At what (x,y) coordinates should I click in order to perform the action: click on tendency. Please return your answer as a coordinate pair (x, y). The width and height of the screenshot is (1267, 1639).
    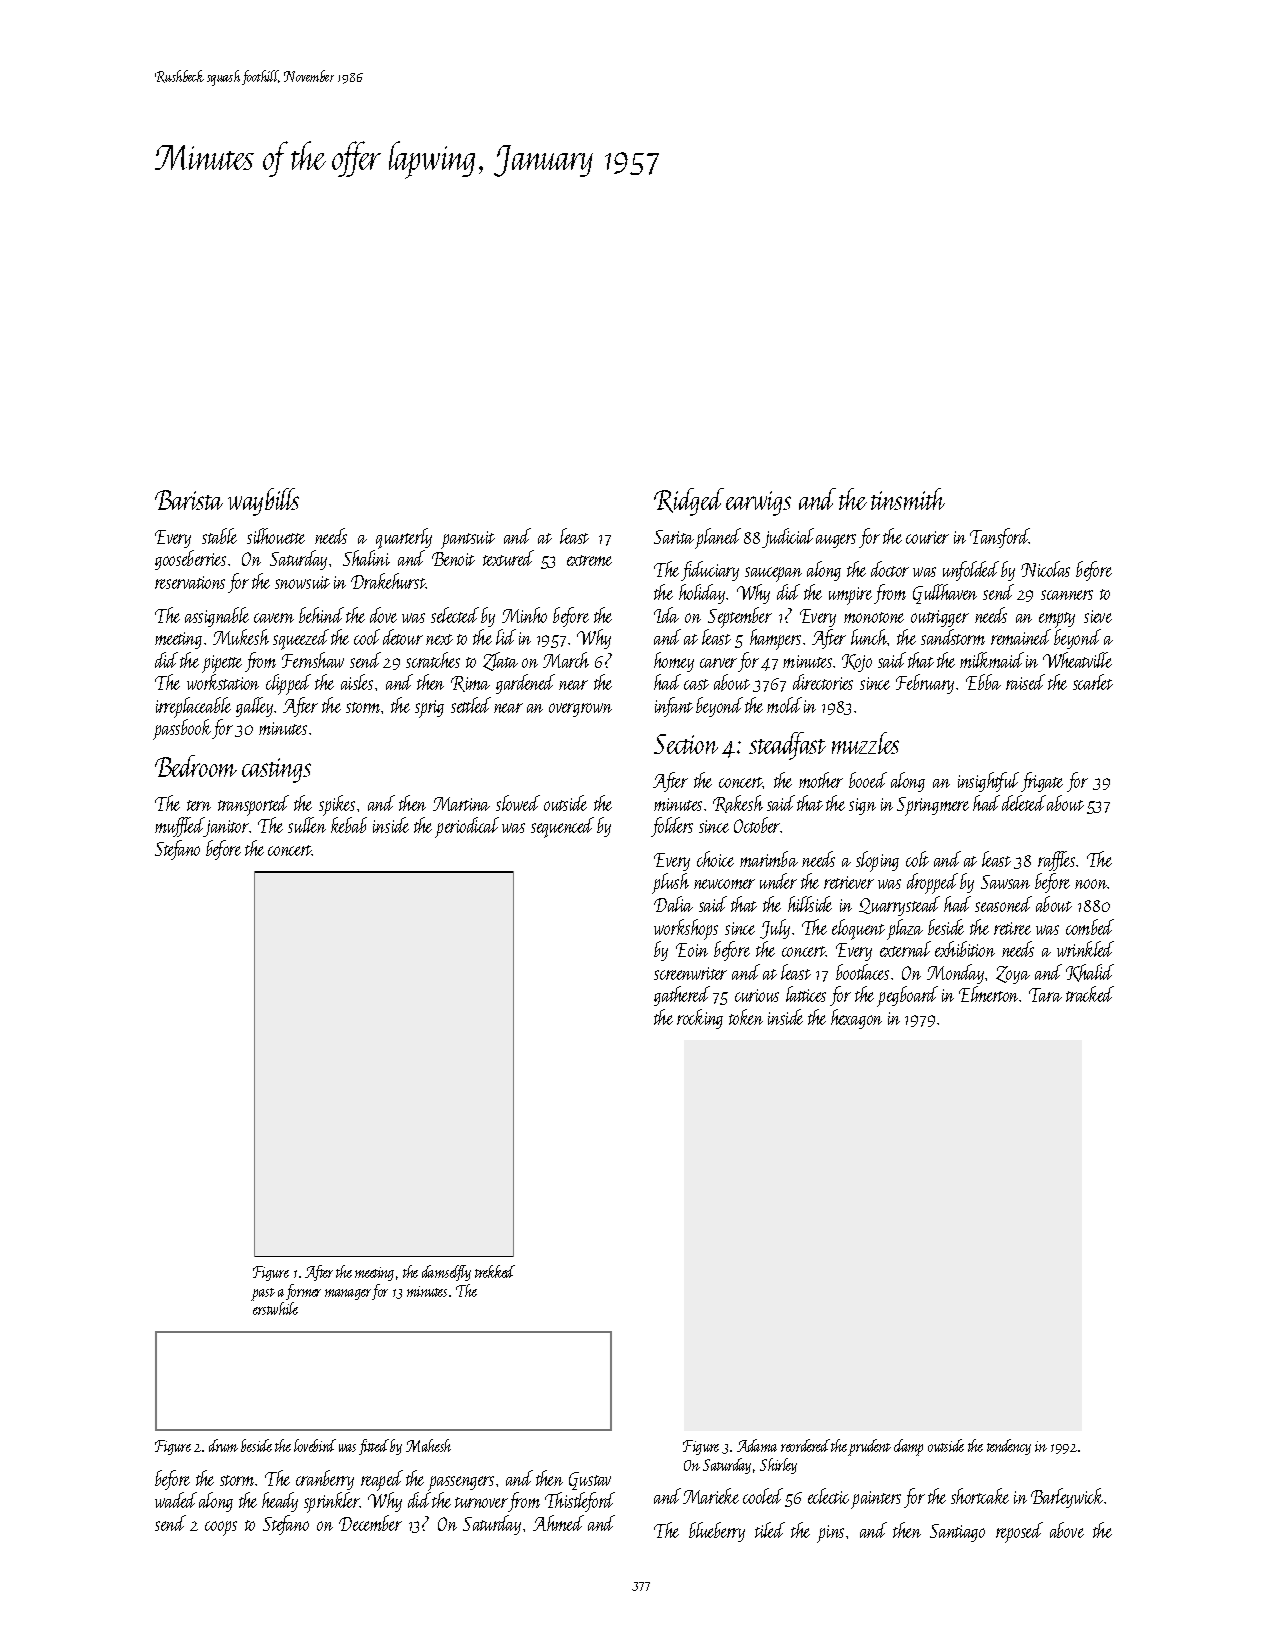
    Looking at the image, I should click on (1009, 1447).
